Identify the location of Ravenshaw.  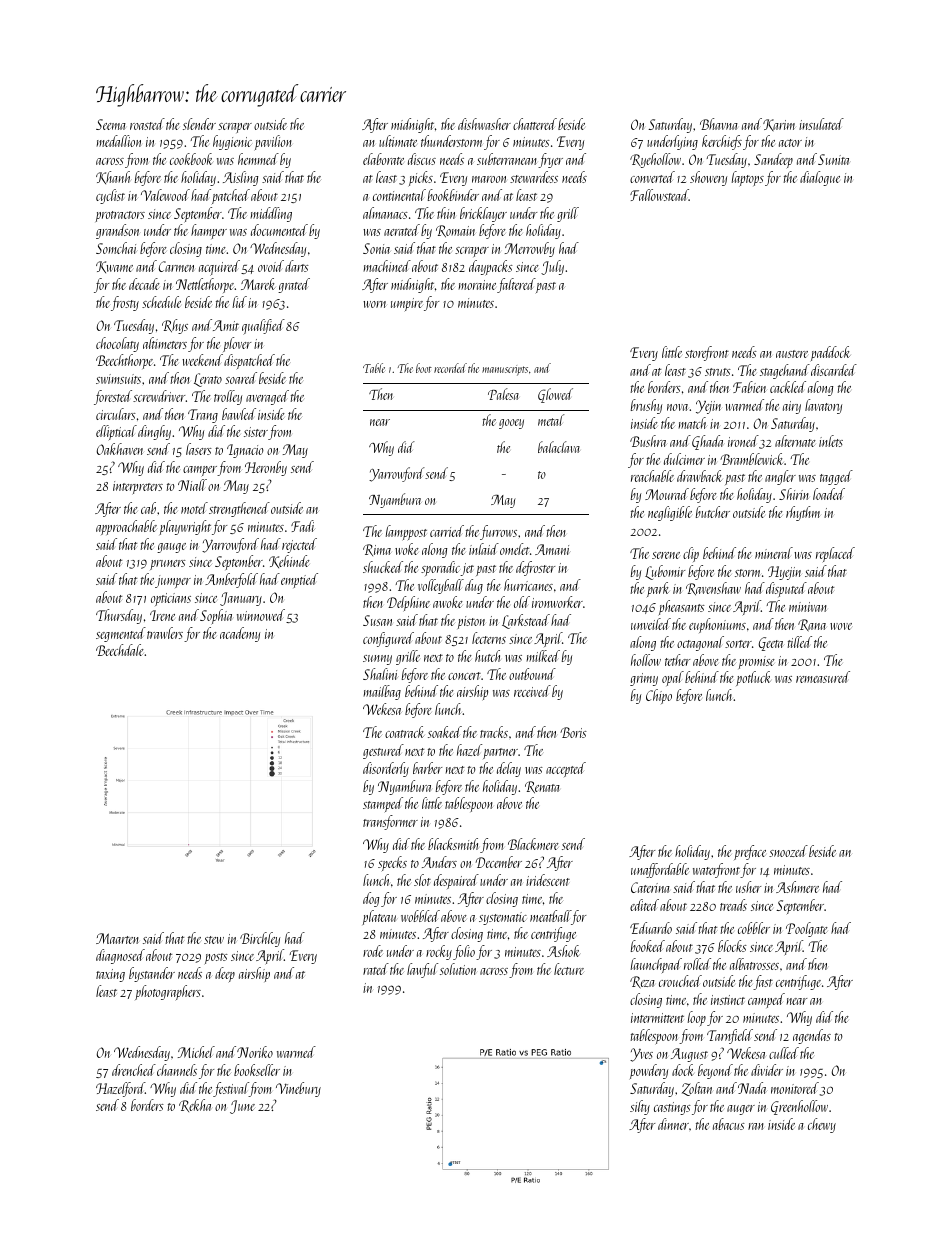
(713, 588).
